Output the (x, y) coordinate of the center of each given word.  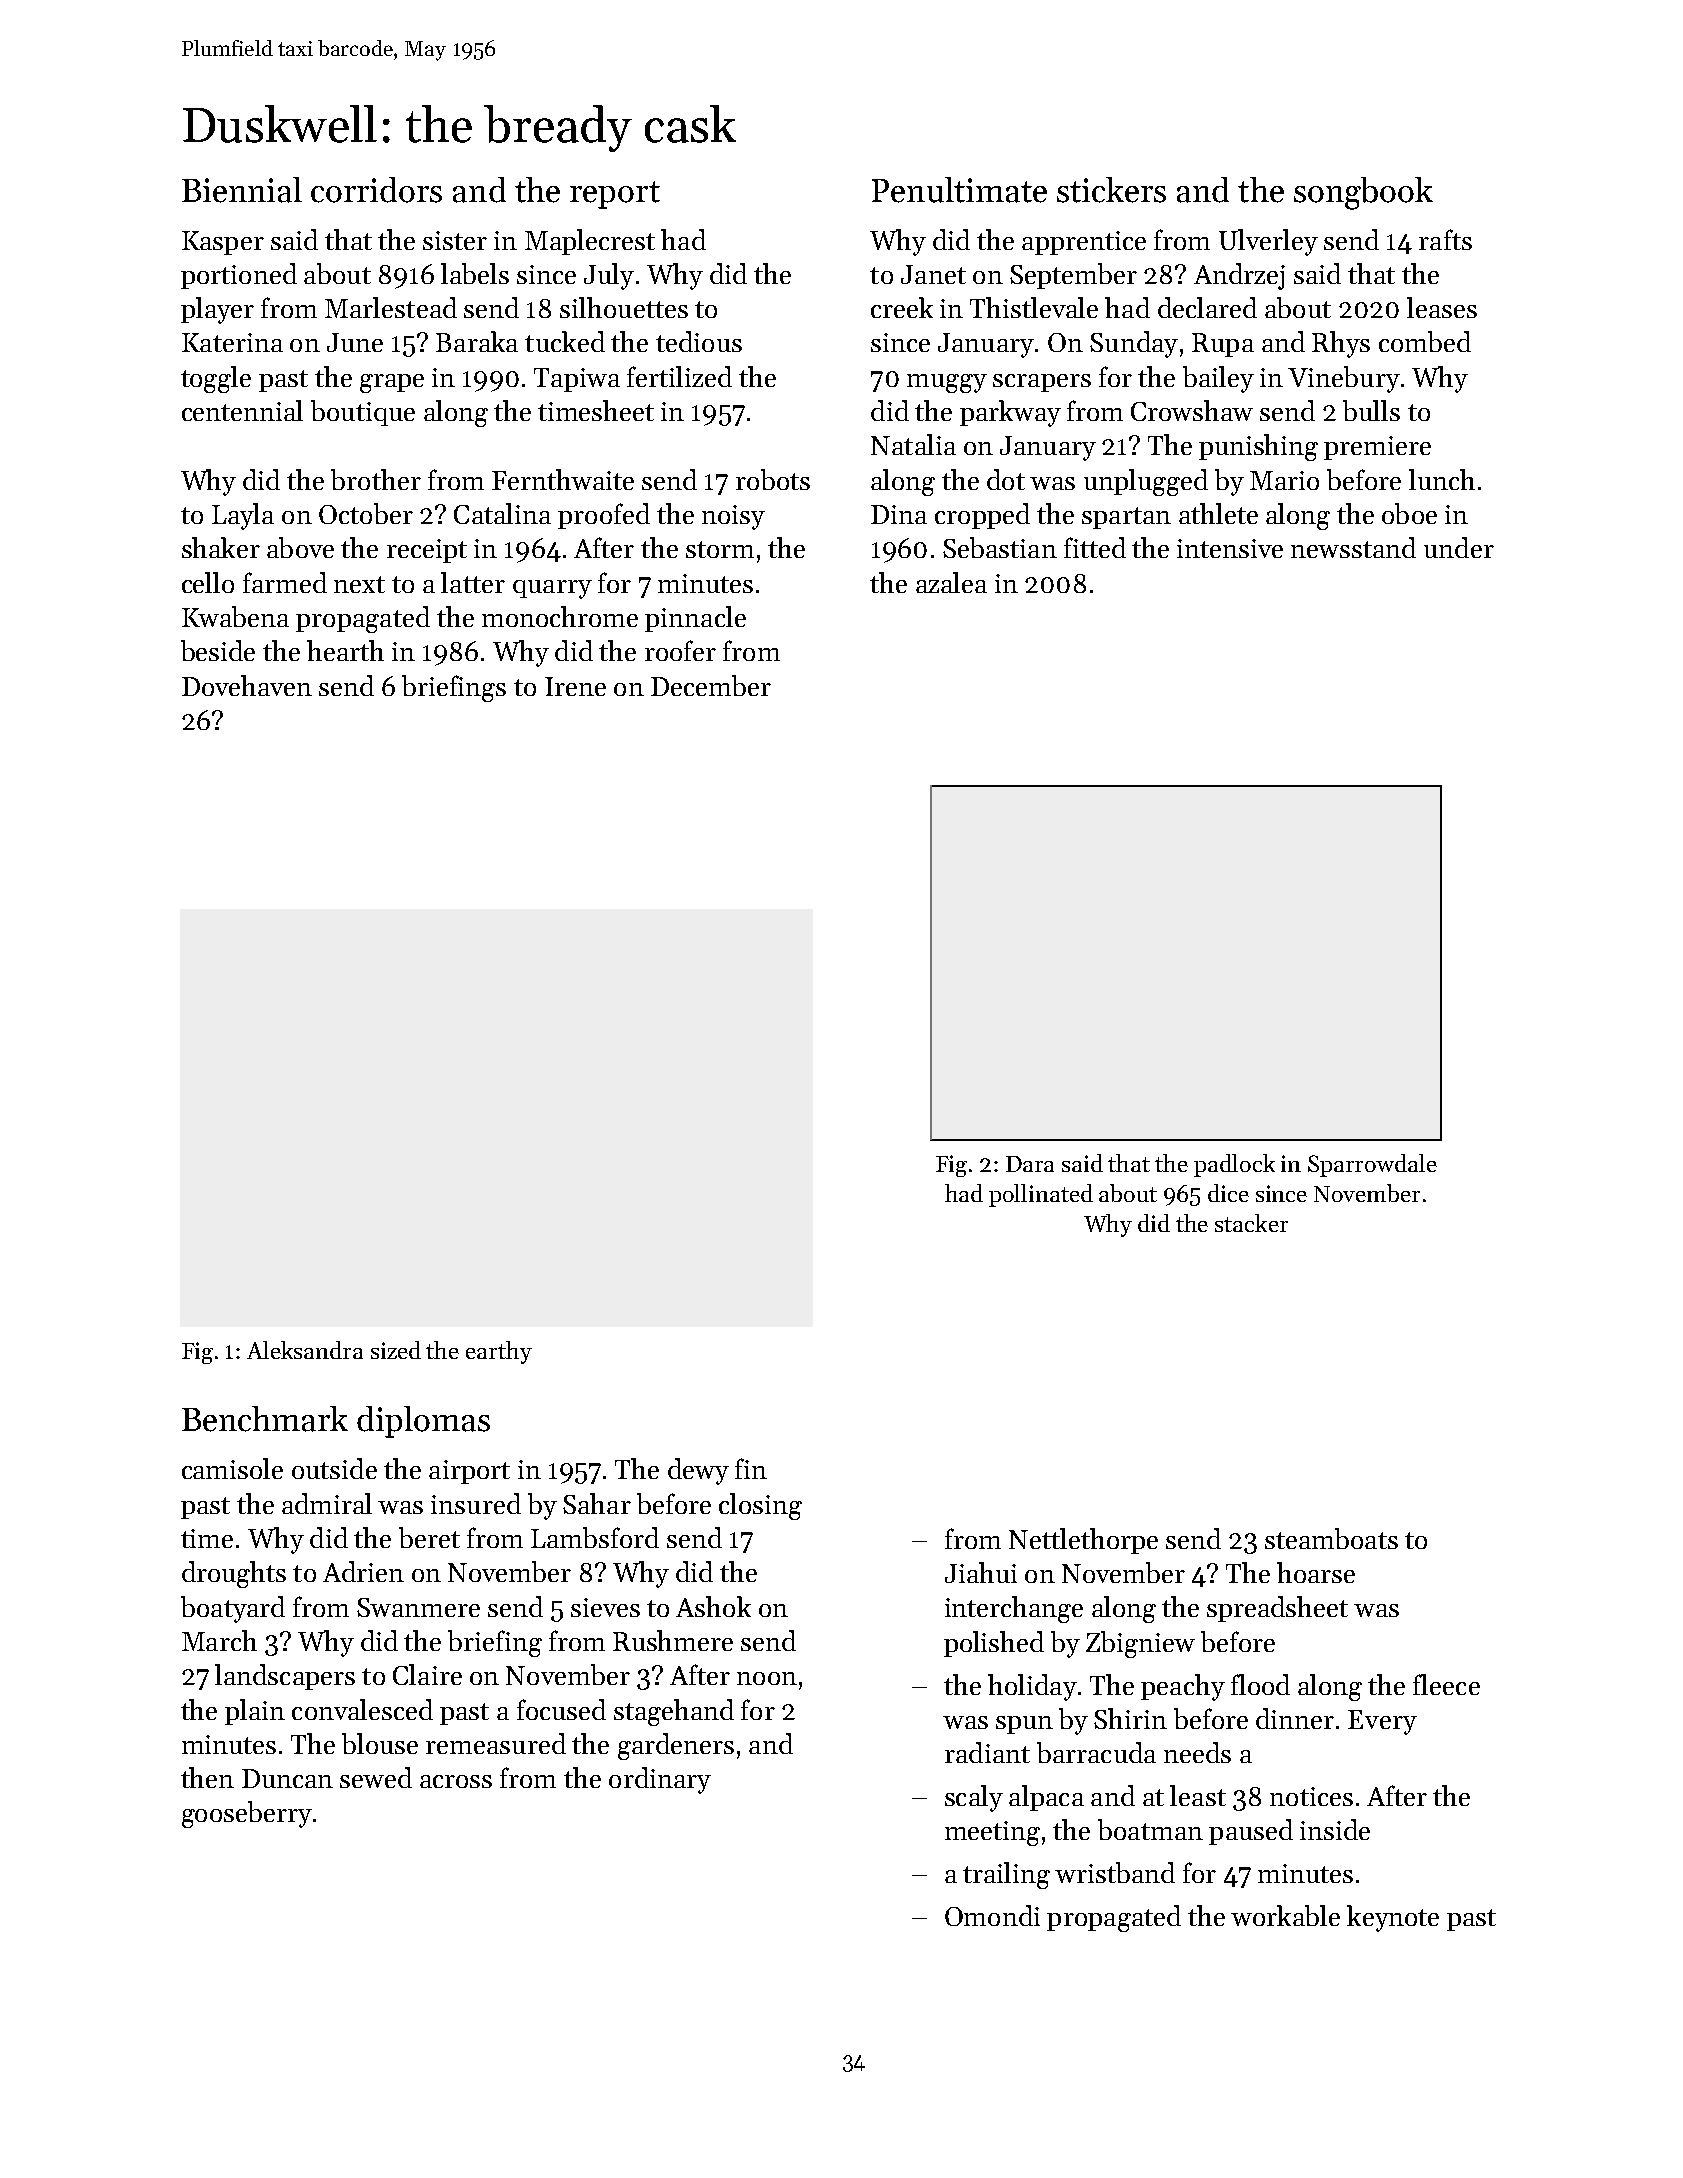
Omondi (992, 1915)
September (1073, 276)
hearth (345, 650)
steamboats (1331, 1538)
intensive (1230, 548)
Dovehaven (247, 685)
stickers (1111, 190)
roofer (680, 650)
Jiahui (981, 1572)
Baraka (477, 341)
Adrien (363, 1571)
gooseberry (247, 1814)
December (711, 685)
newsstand (1353, 547)
